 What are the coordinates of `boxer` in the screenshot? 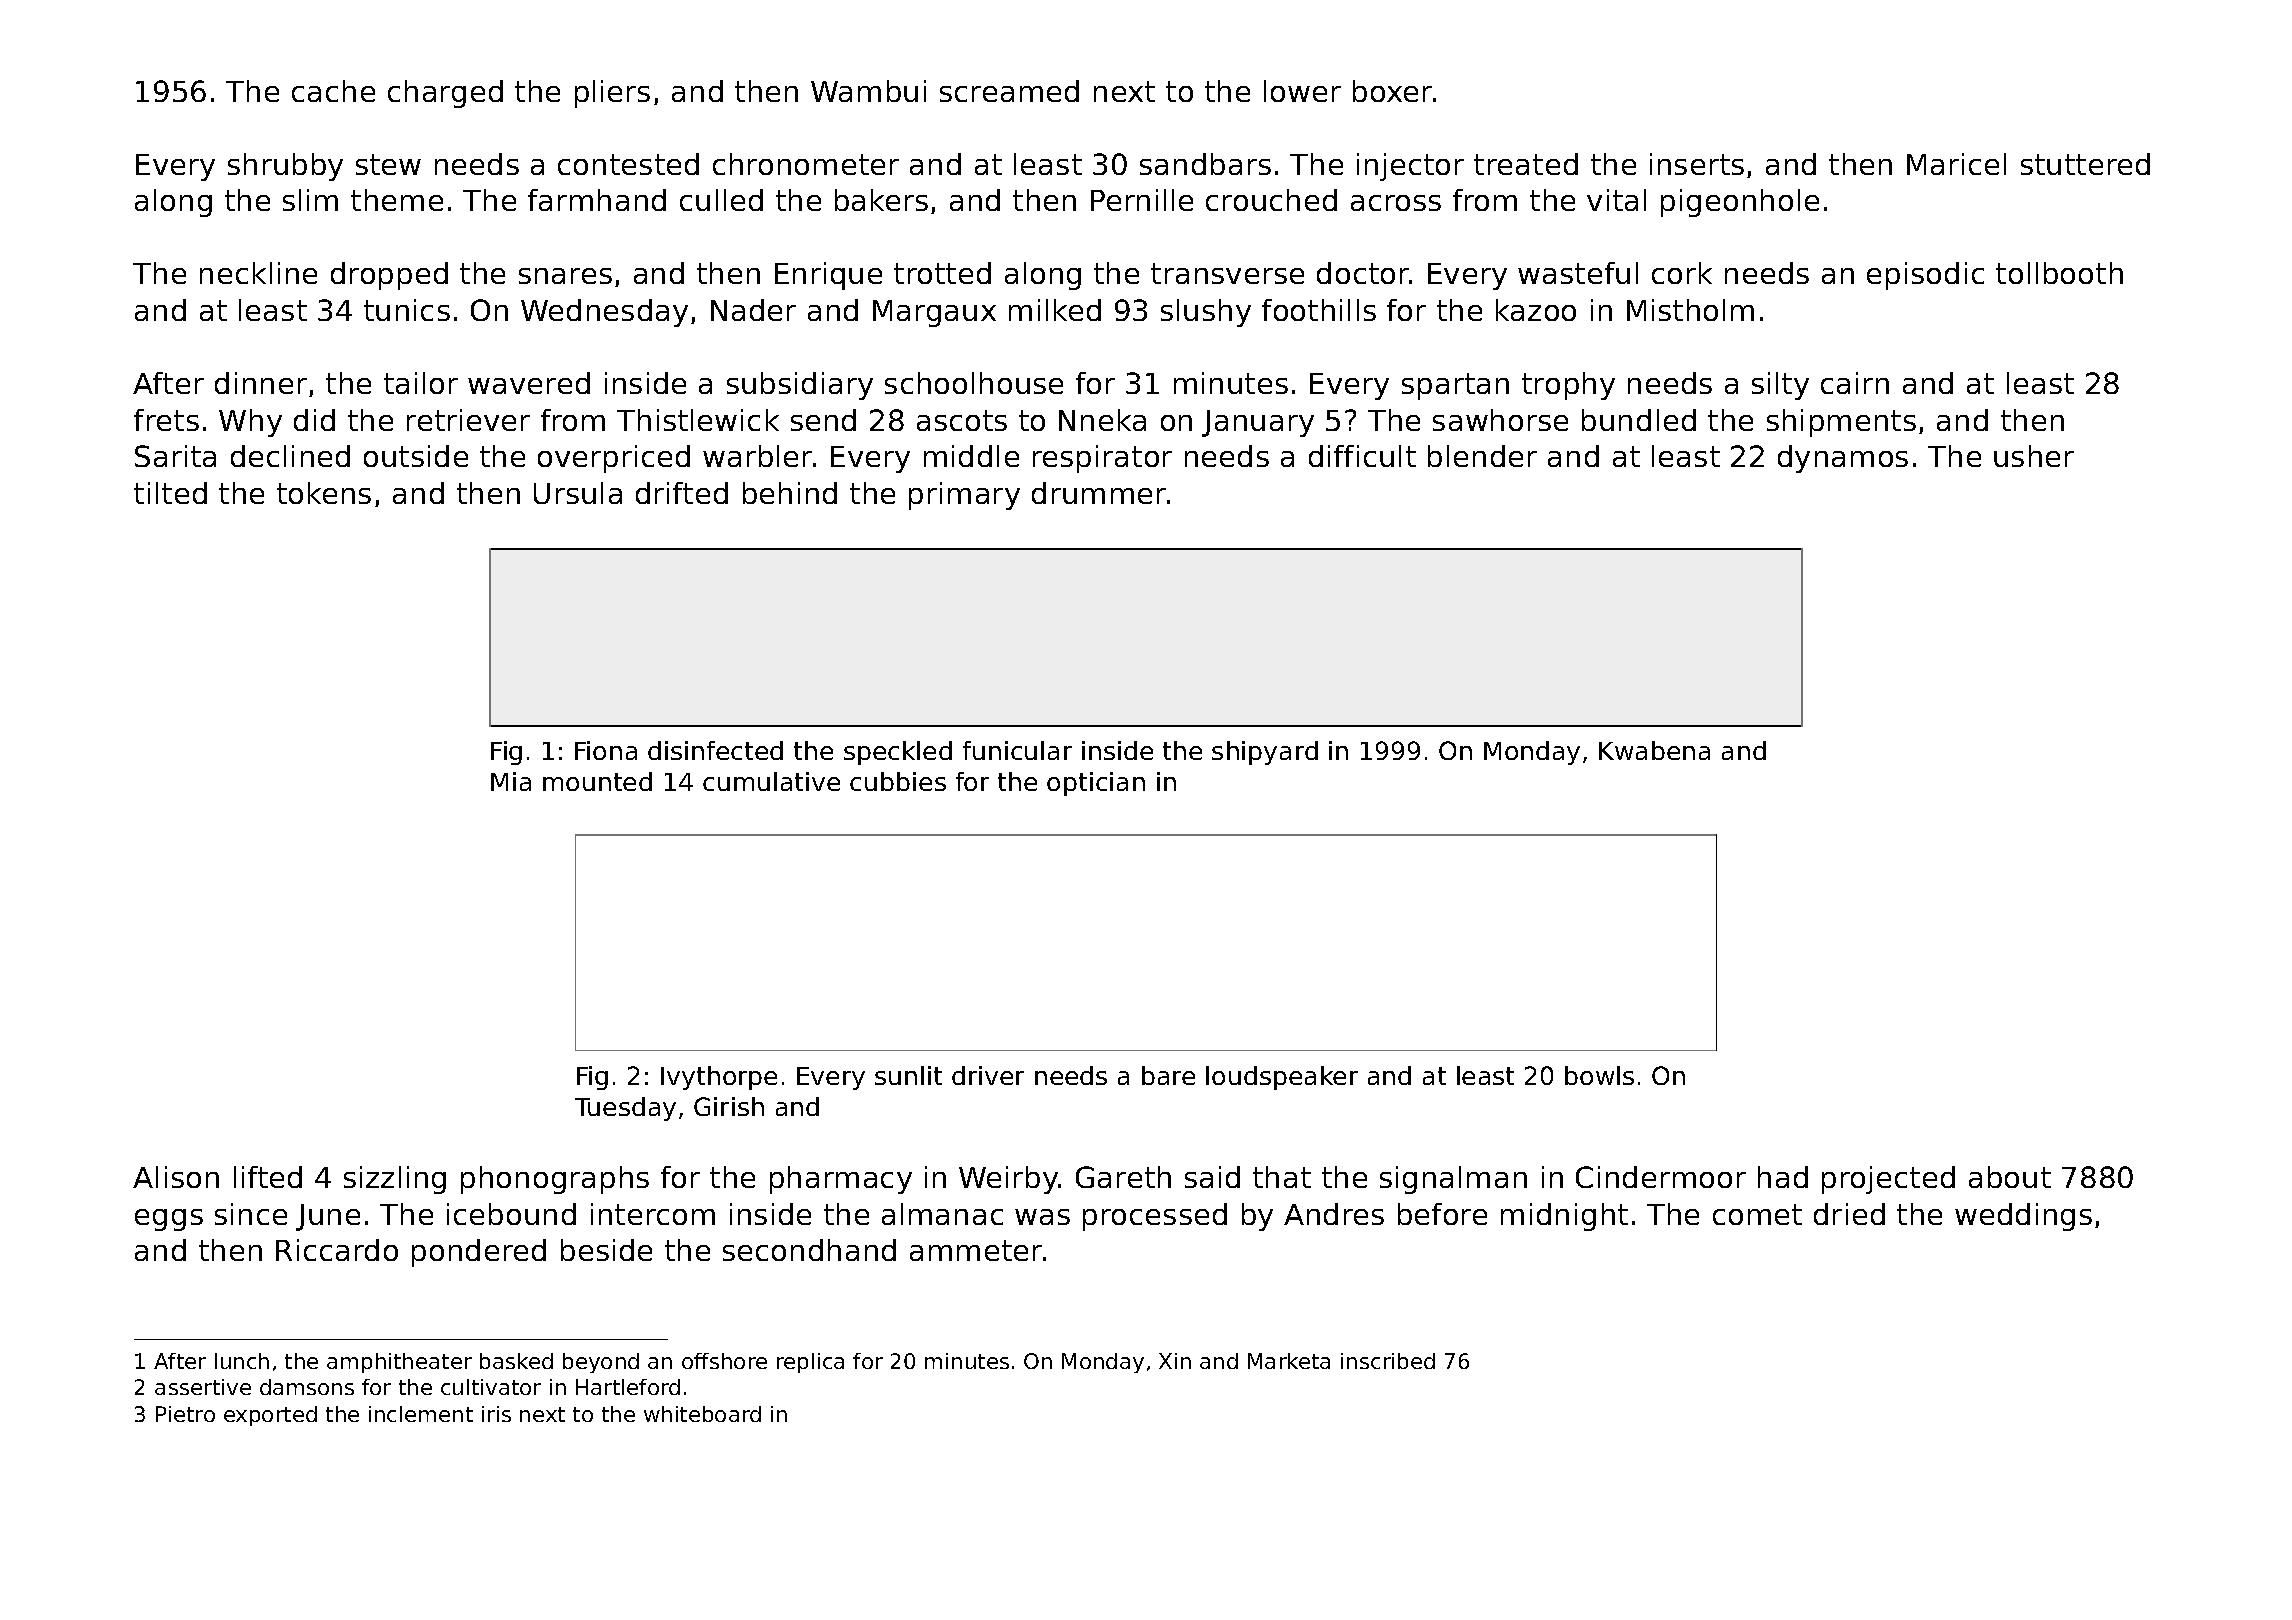 It's located at (1392, 91).
